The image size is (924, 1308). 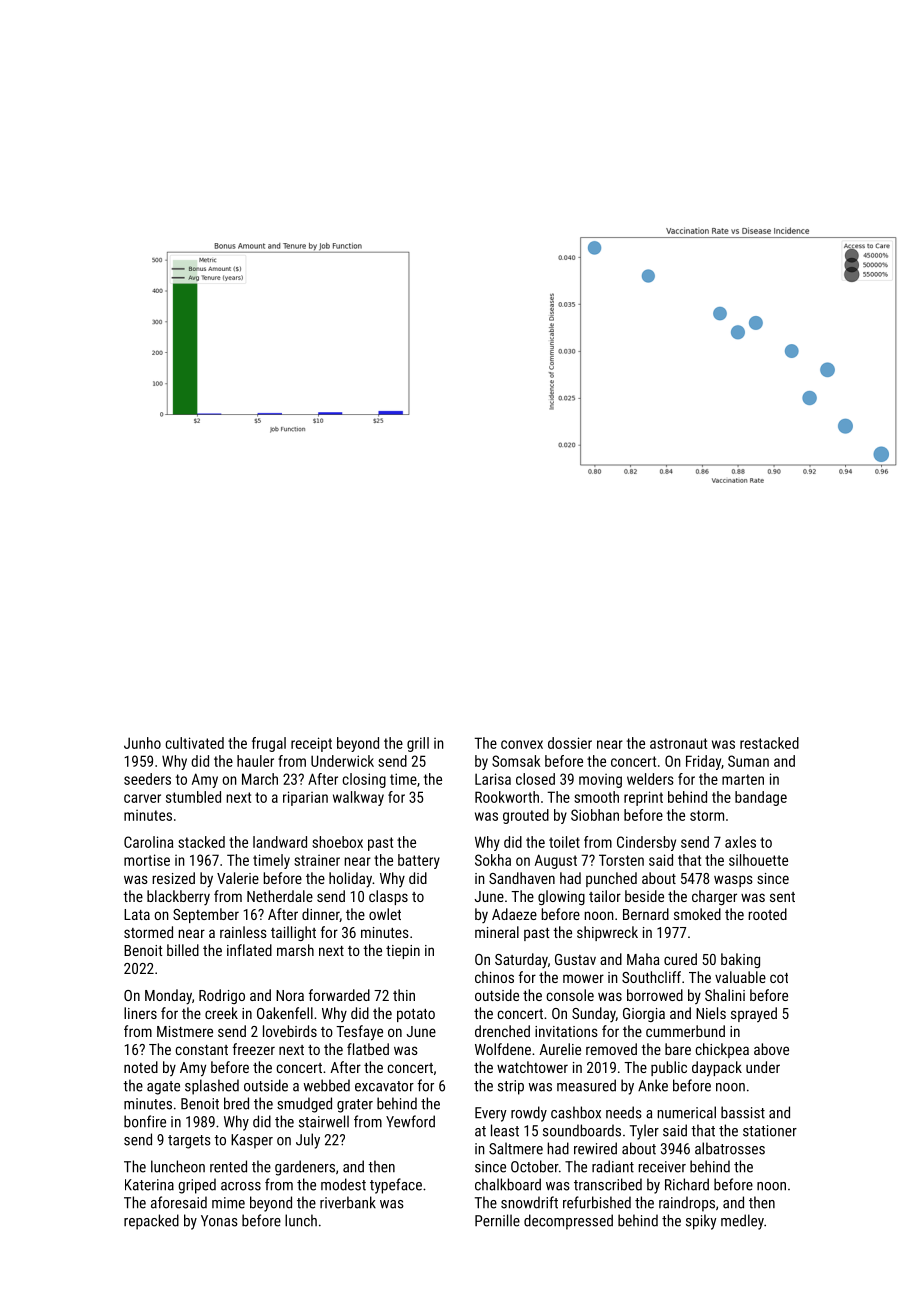 What do you see at coordinates (740, 842) in the screenshot?
I see `axles` at bounding box center [740, 842].
